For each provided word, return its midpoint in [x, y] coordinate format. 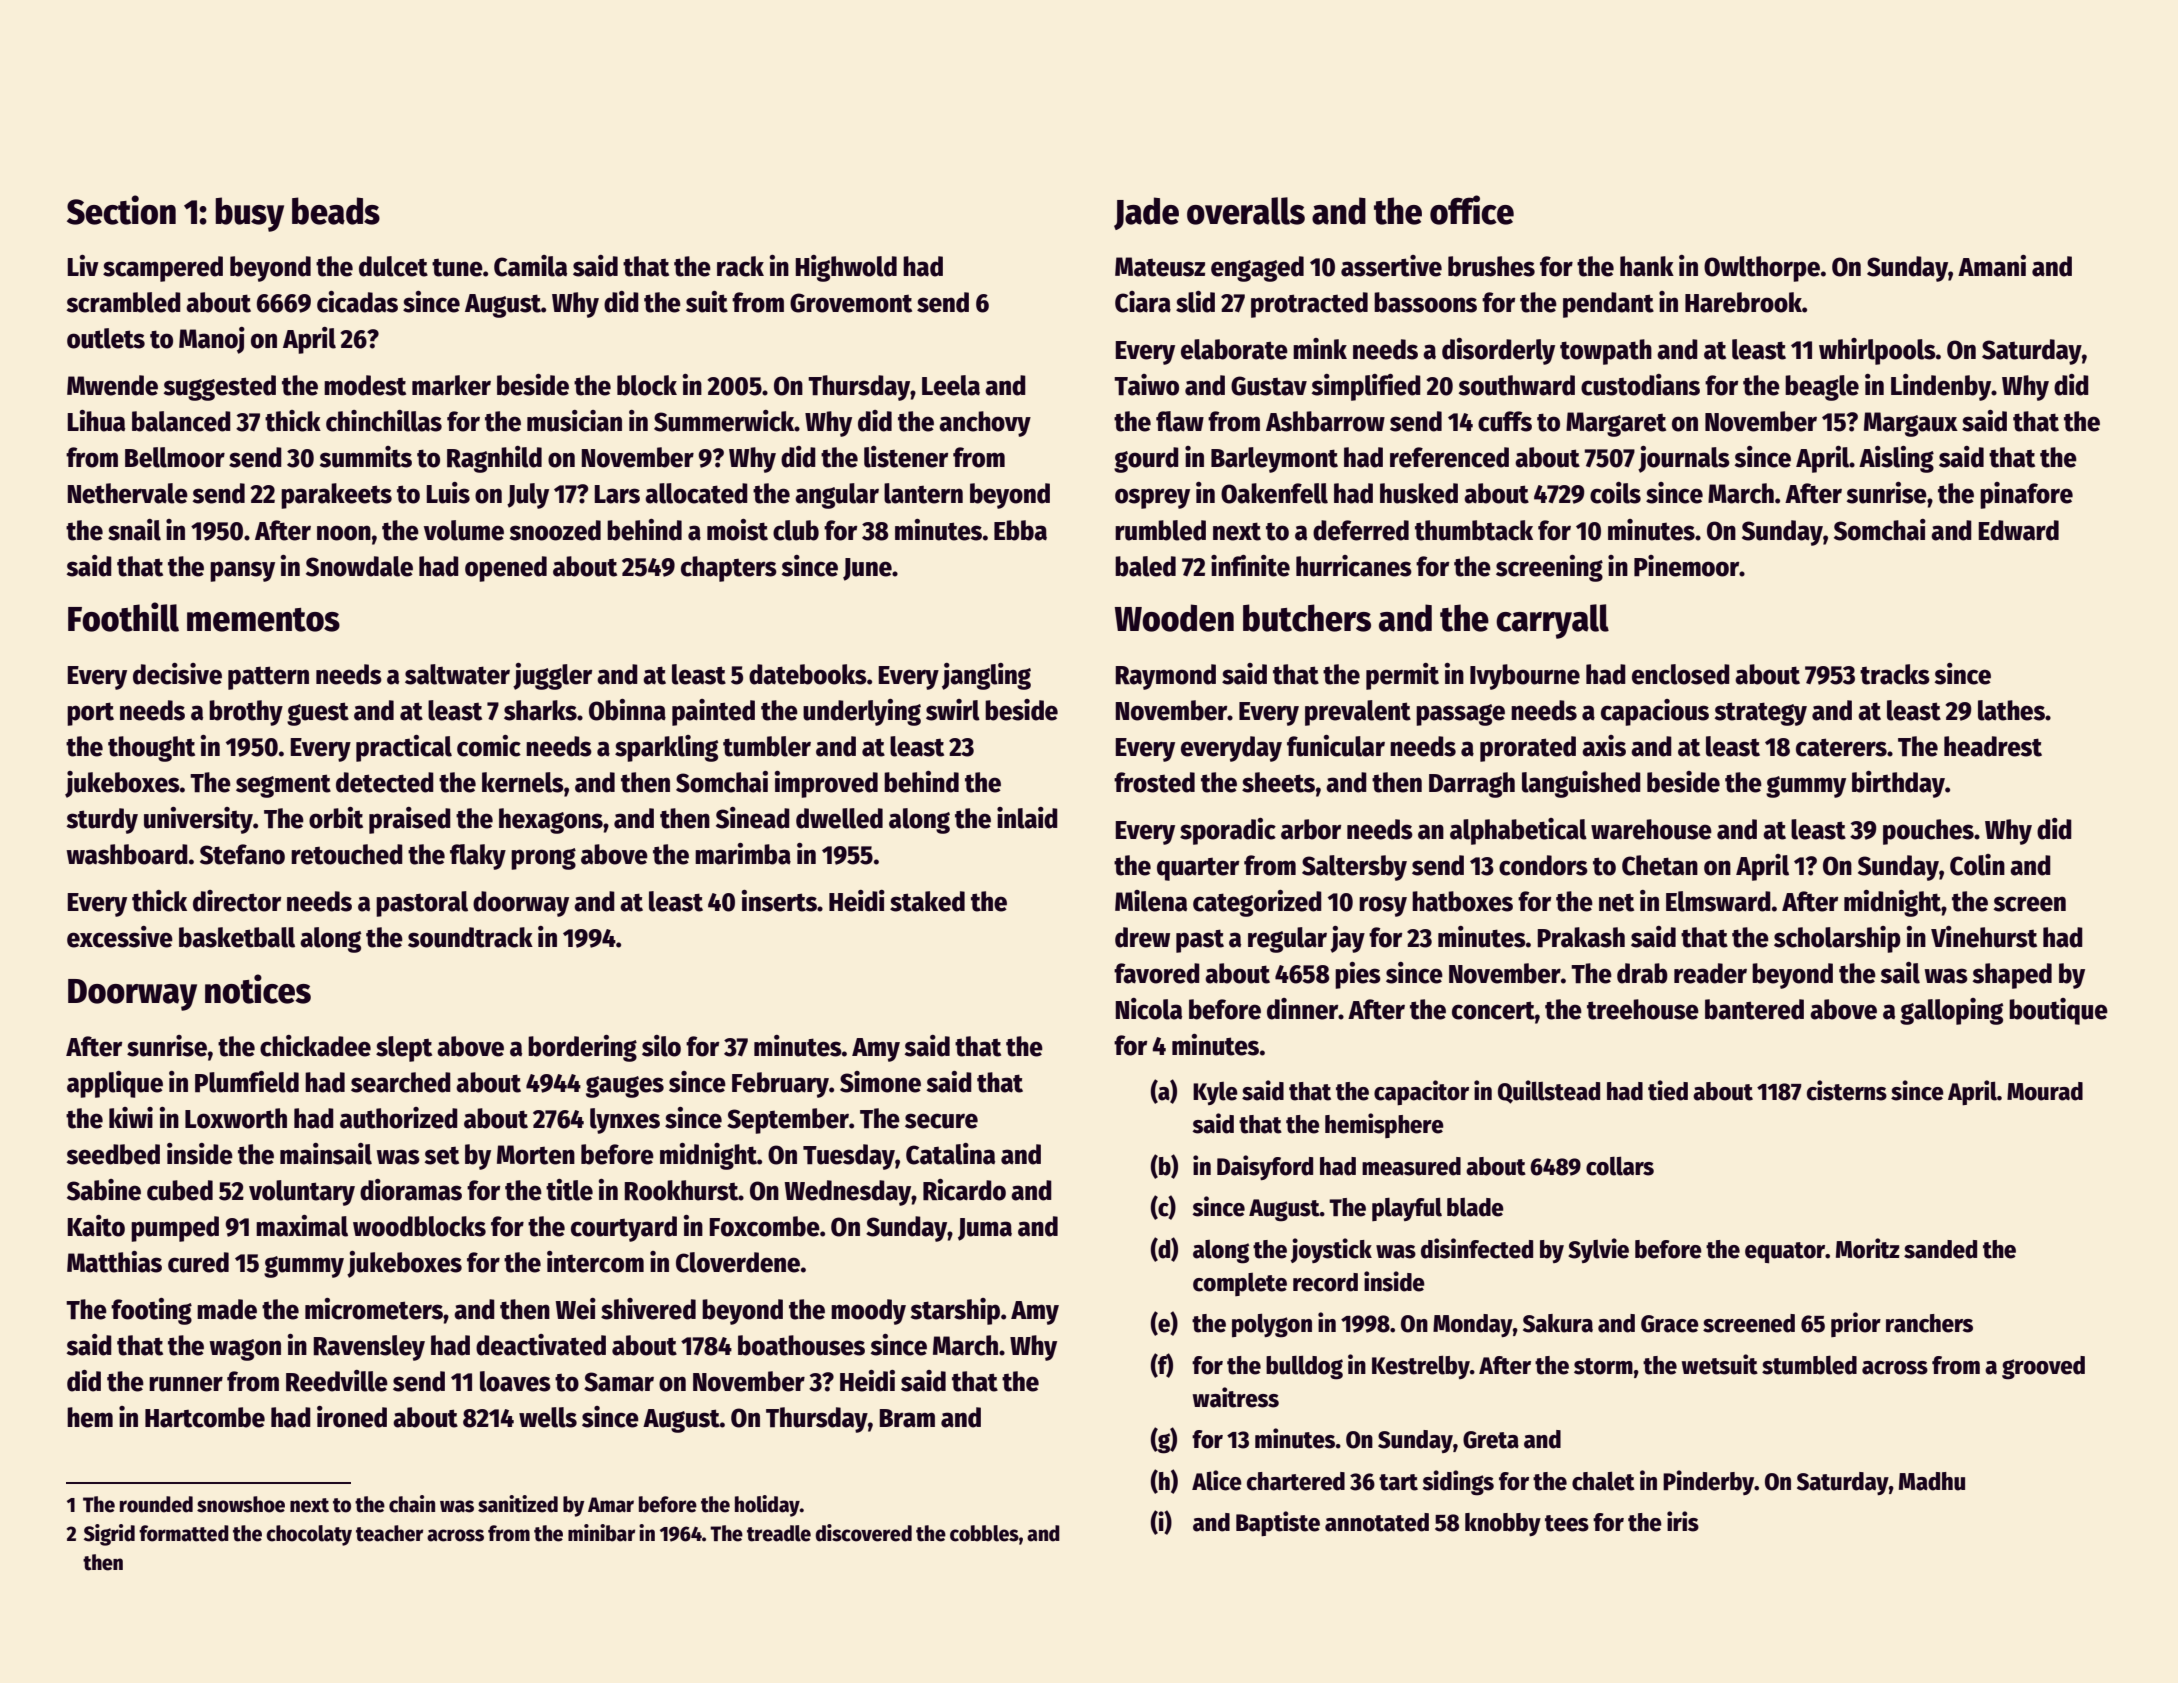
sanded [1940, 1249]
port [90, 714]
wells [548, 1417]
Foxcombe [764, 1226]
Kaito [96, 1226]
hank [1647, 266]
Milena [1151, 901]
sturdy [102, 821]
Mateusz [1160, 267]
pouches [1928, 832]
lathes [2011, 710]
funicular [1336, 746]
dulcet [393, 266]
